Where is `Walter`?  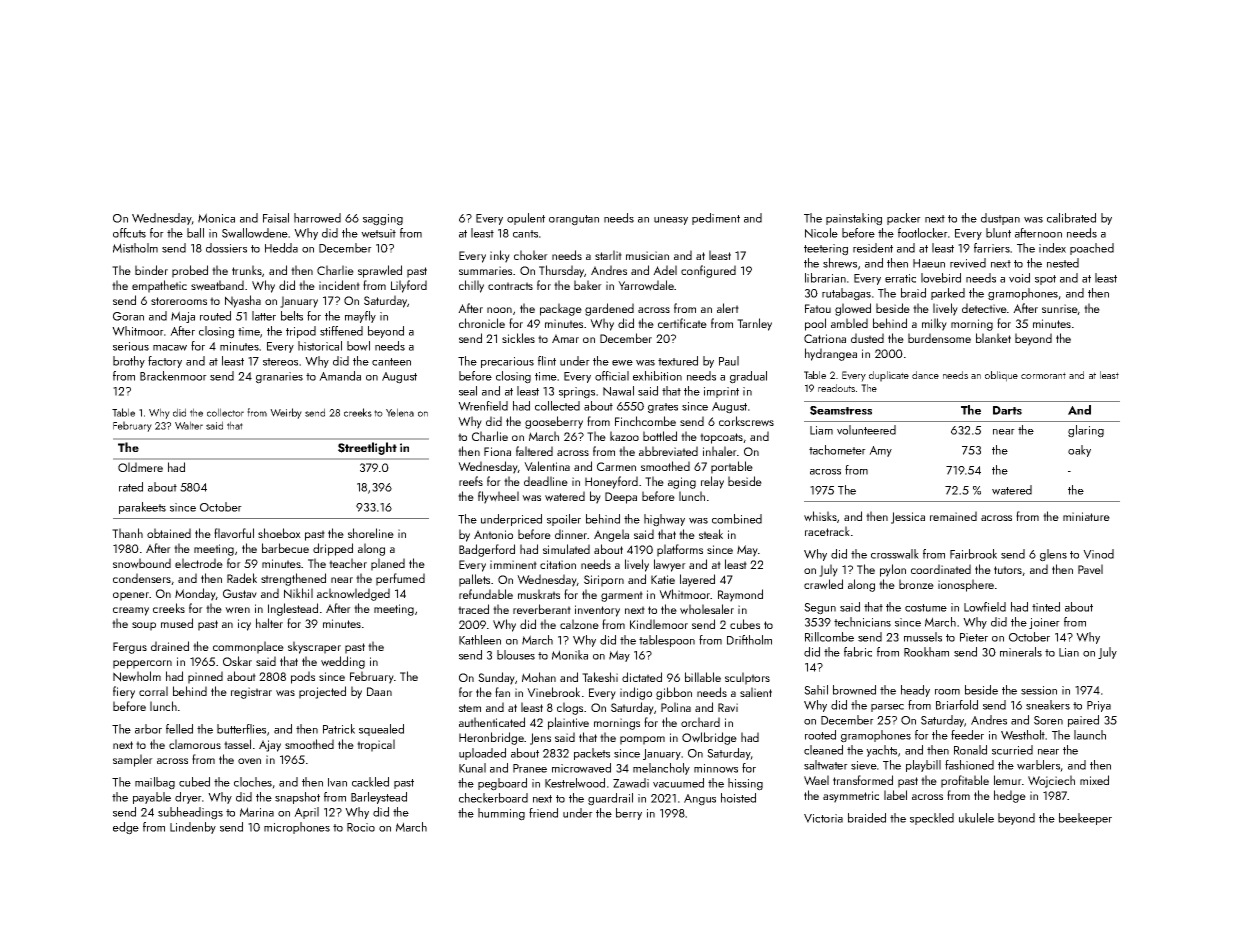 Walter is located at coordinates (189, 425).
